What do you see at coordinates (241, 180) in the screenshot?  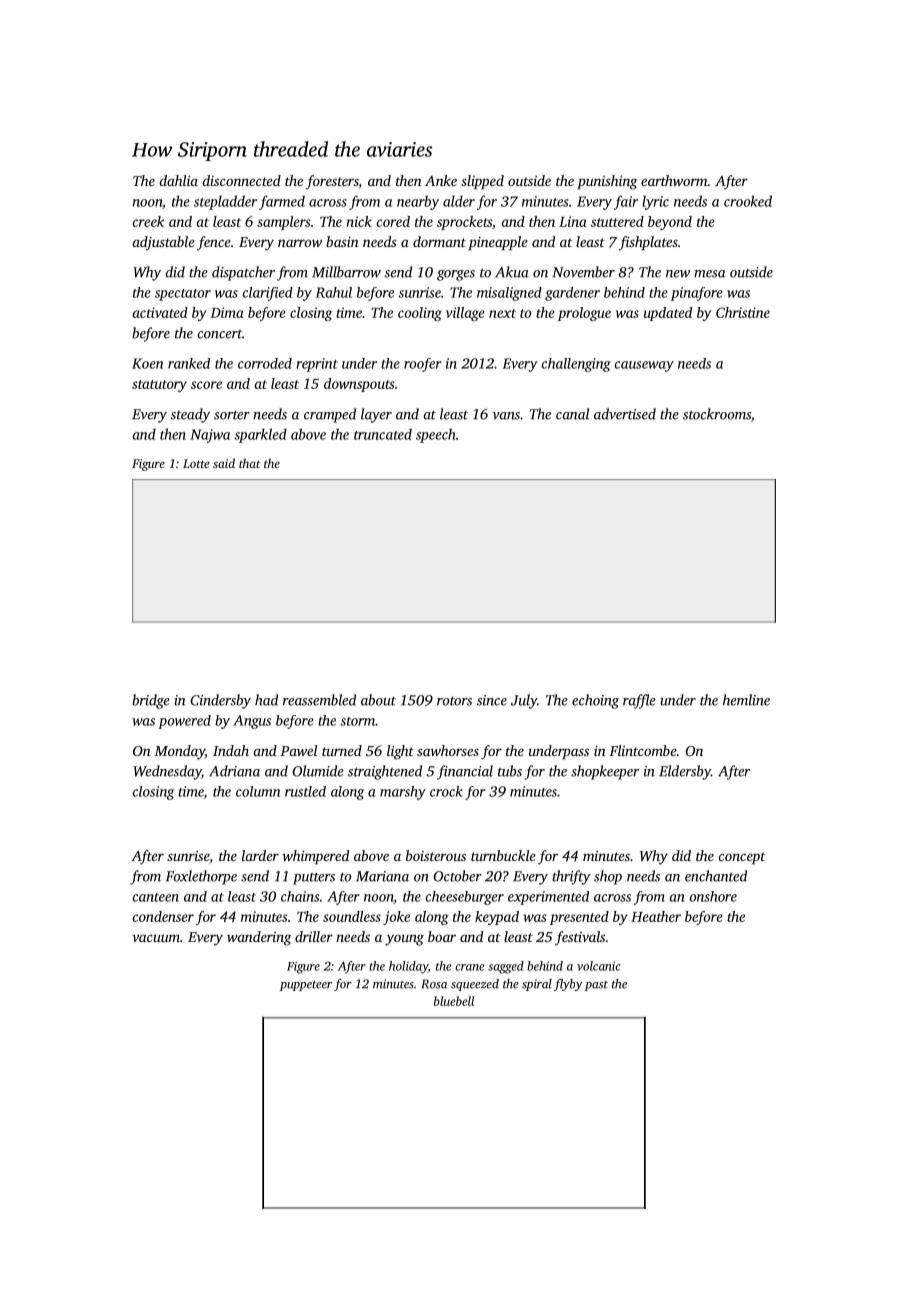 I see `disconnected` at bounding box center [241, 180].
